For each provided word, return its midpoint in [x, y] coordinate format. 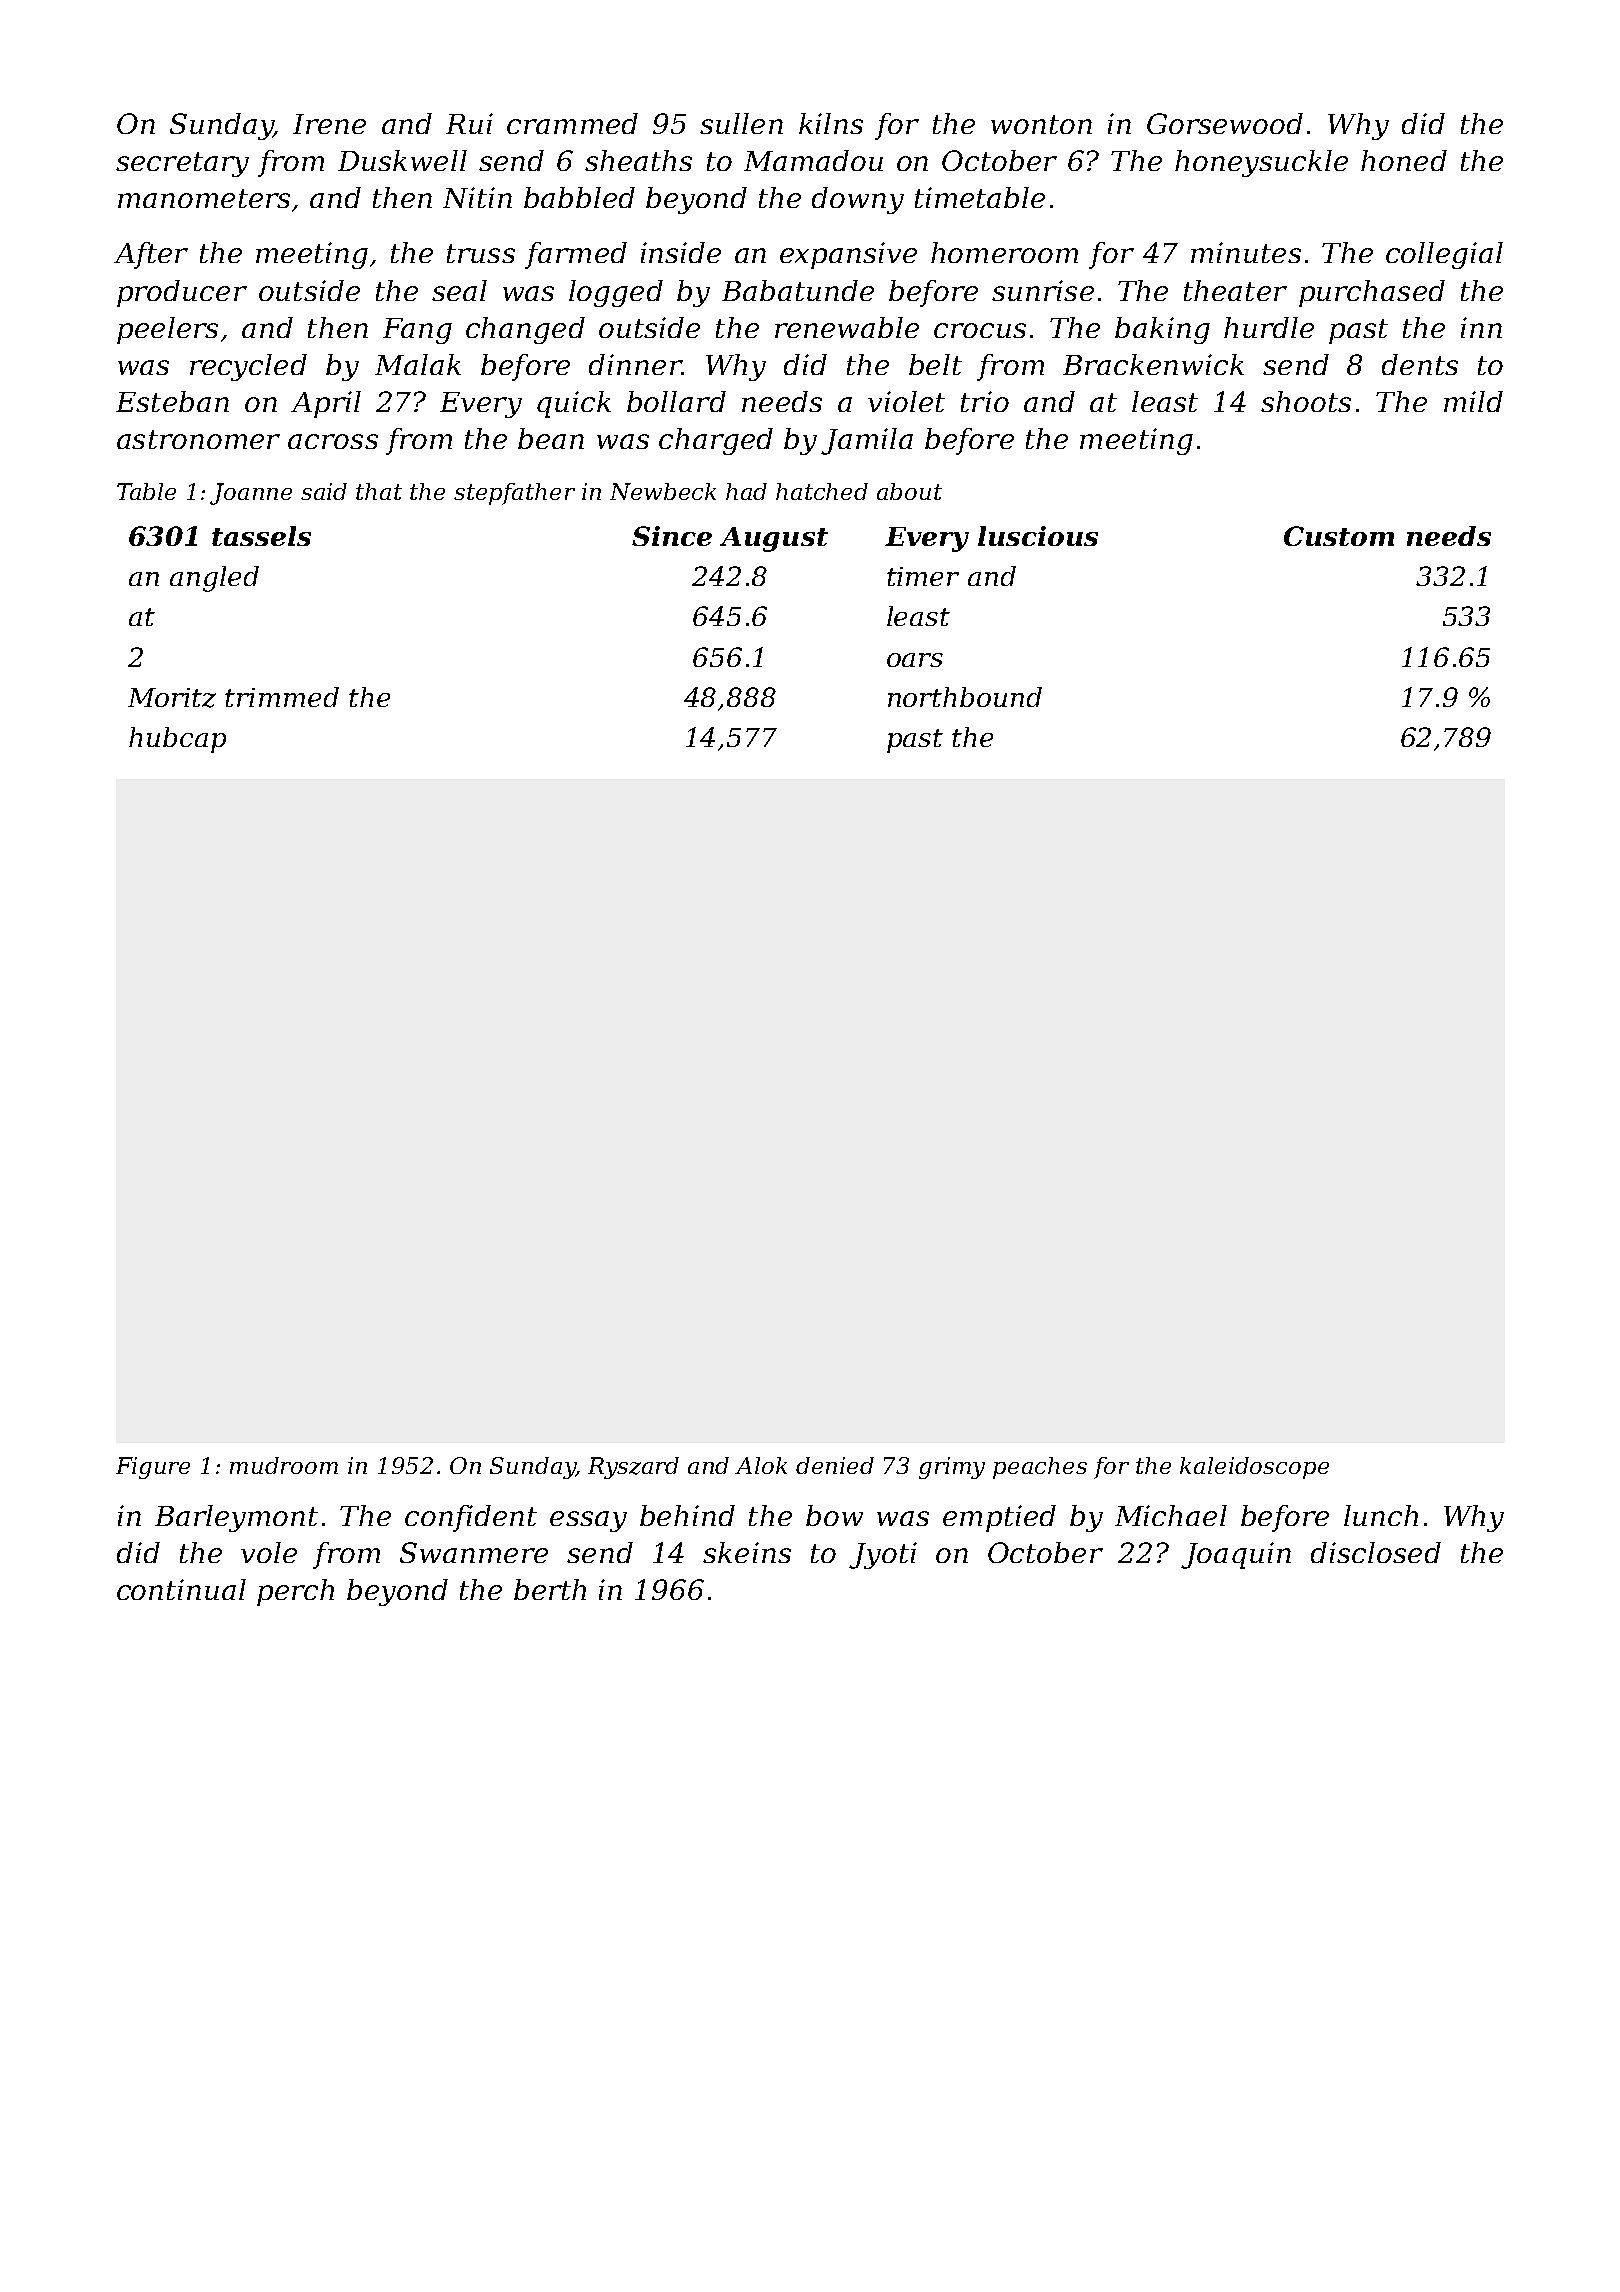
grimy [952, 1468]
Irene [329, 124]
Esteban [172, 401]
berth [550, 1589]
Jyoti [883, 1555]
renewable [847, 327]
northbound [965, 697]
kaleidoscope [1254, 1468]
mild [1473, 401]
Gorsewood [1225, 123]
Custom [1339, 536]
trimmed [282, 697]
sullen [741, 123]
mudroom [284, 1465]
